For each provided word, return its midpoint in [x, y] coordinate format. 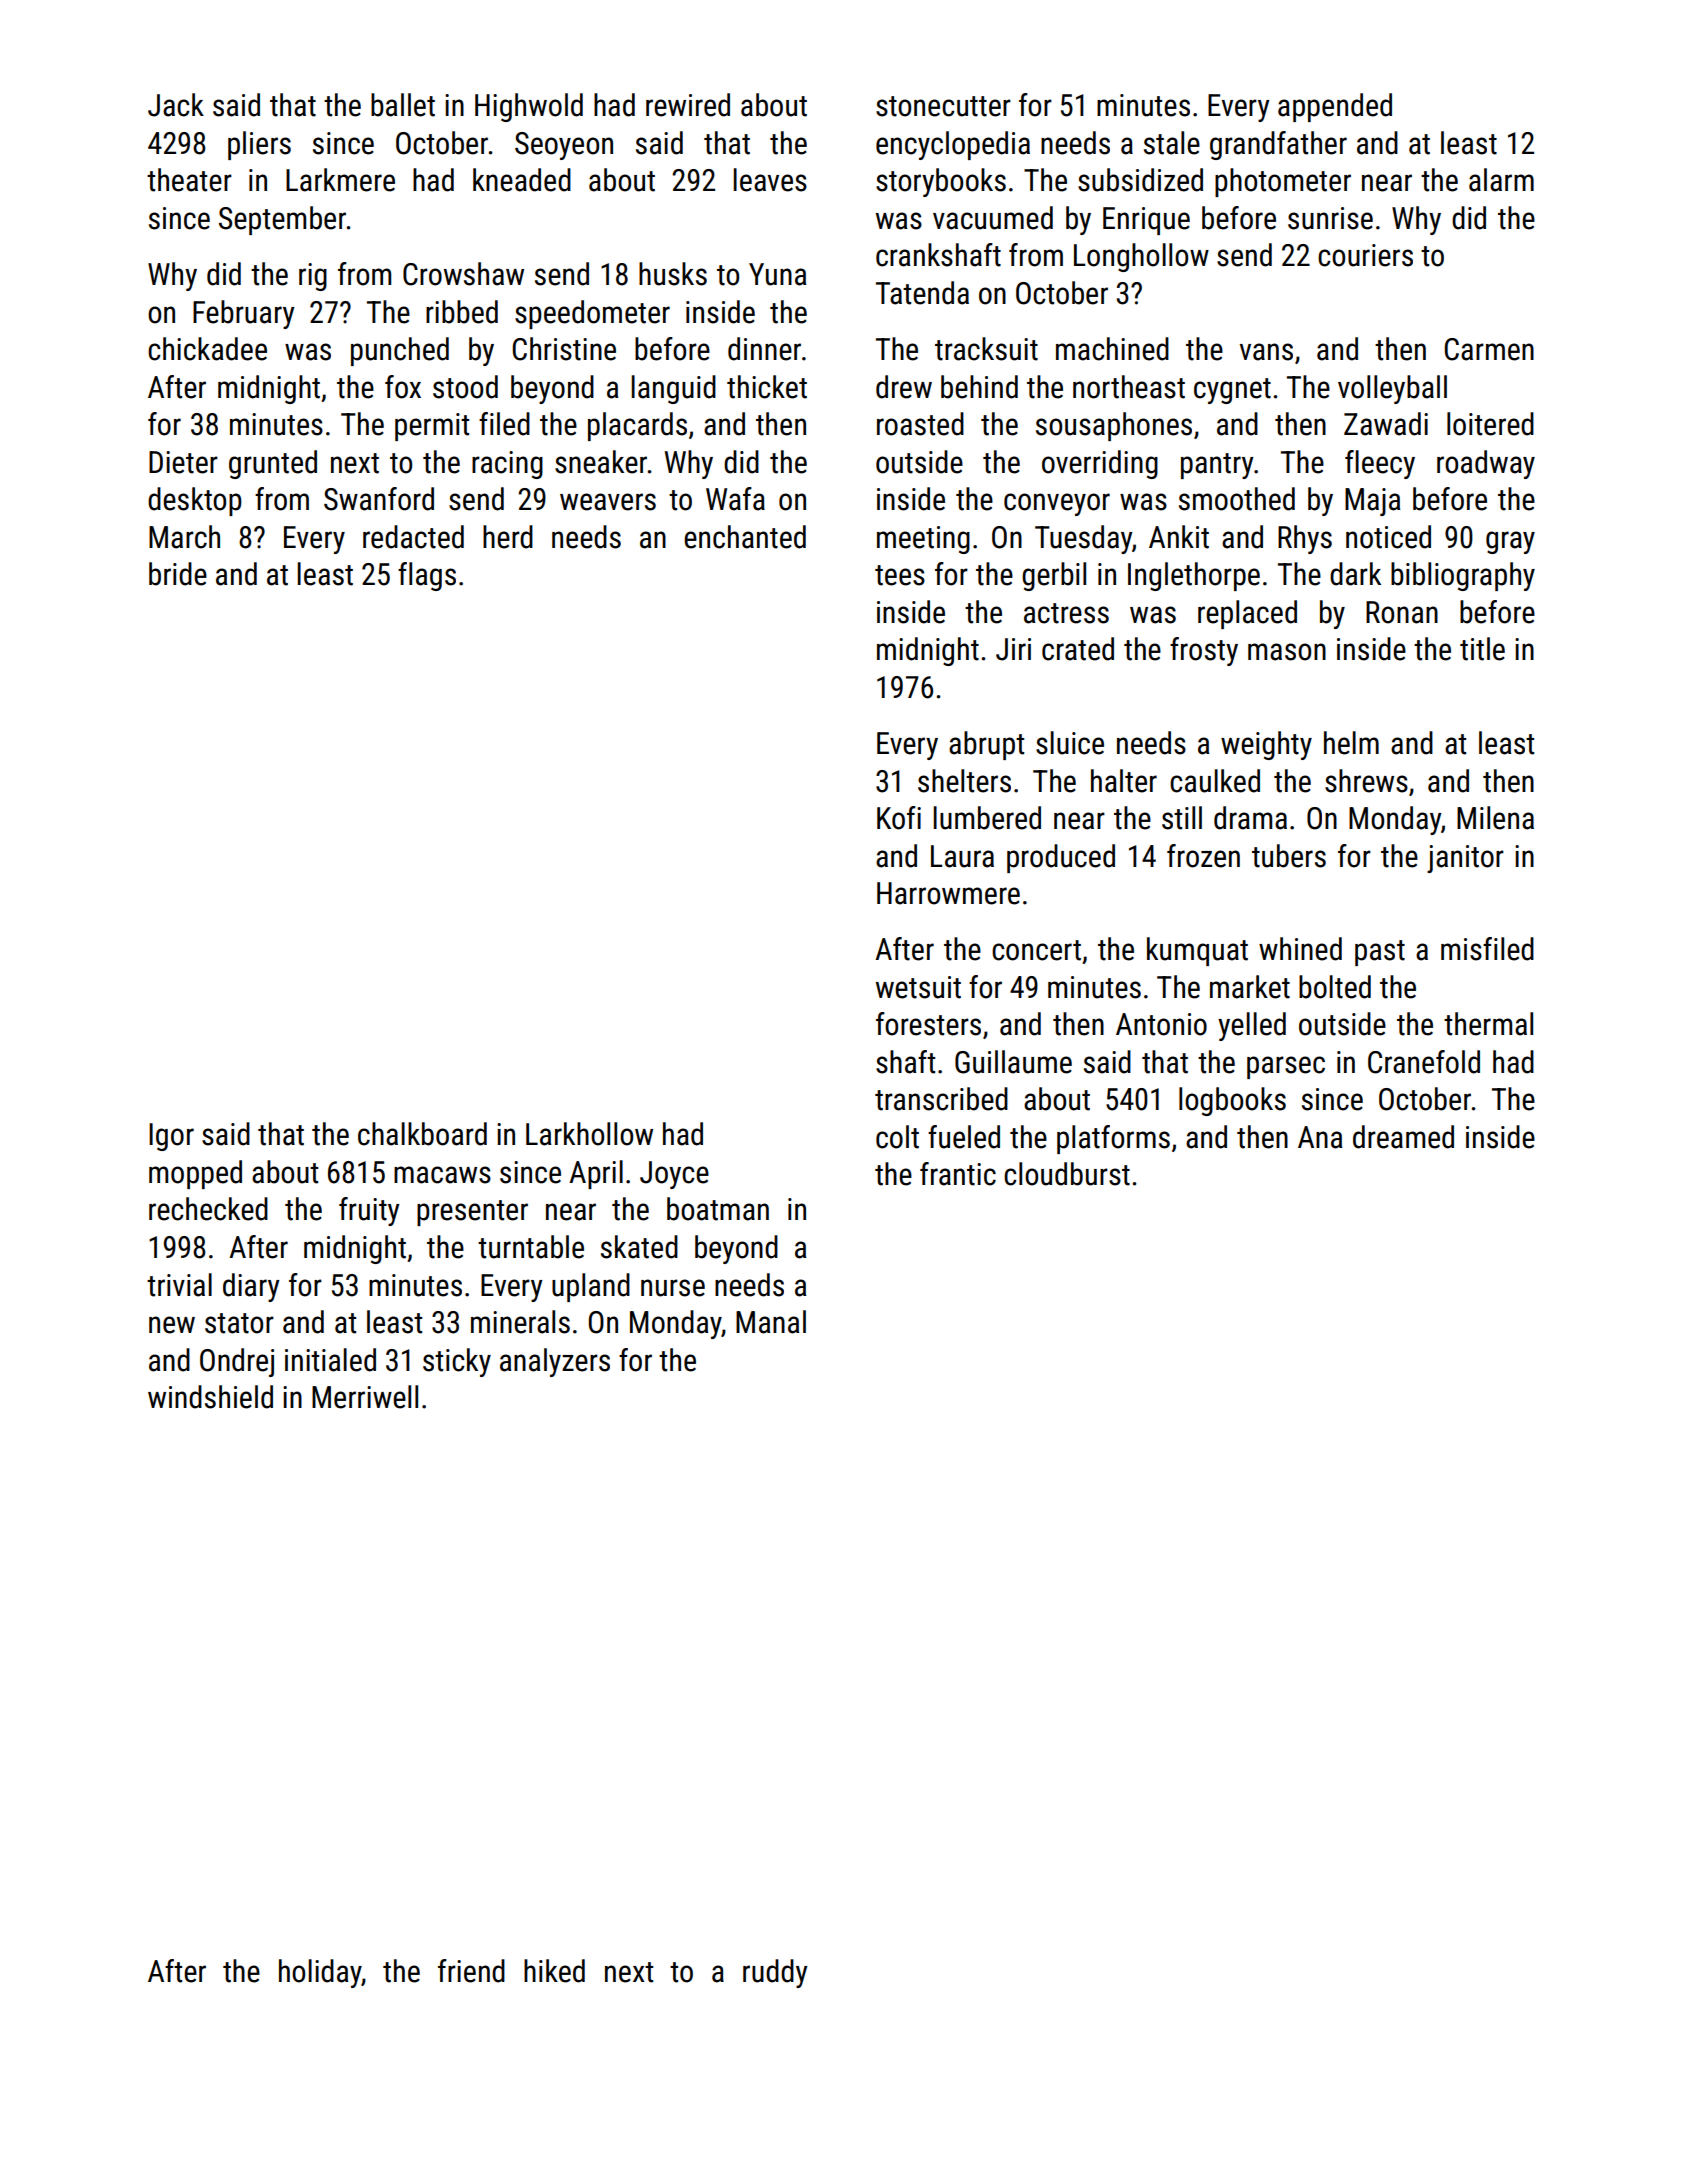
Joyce [674, 1175]
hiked [554, 1971]
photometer [1283, 182]
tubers [1289, 856]
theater [189, 180]
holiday [320, 1973]
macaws [442, 1175]
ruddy [775, 1973]
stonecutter [943, 106]
